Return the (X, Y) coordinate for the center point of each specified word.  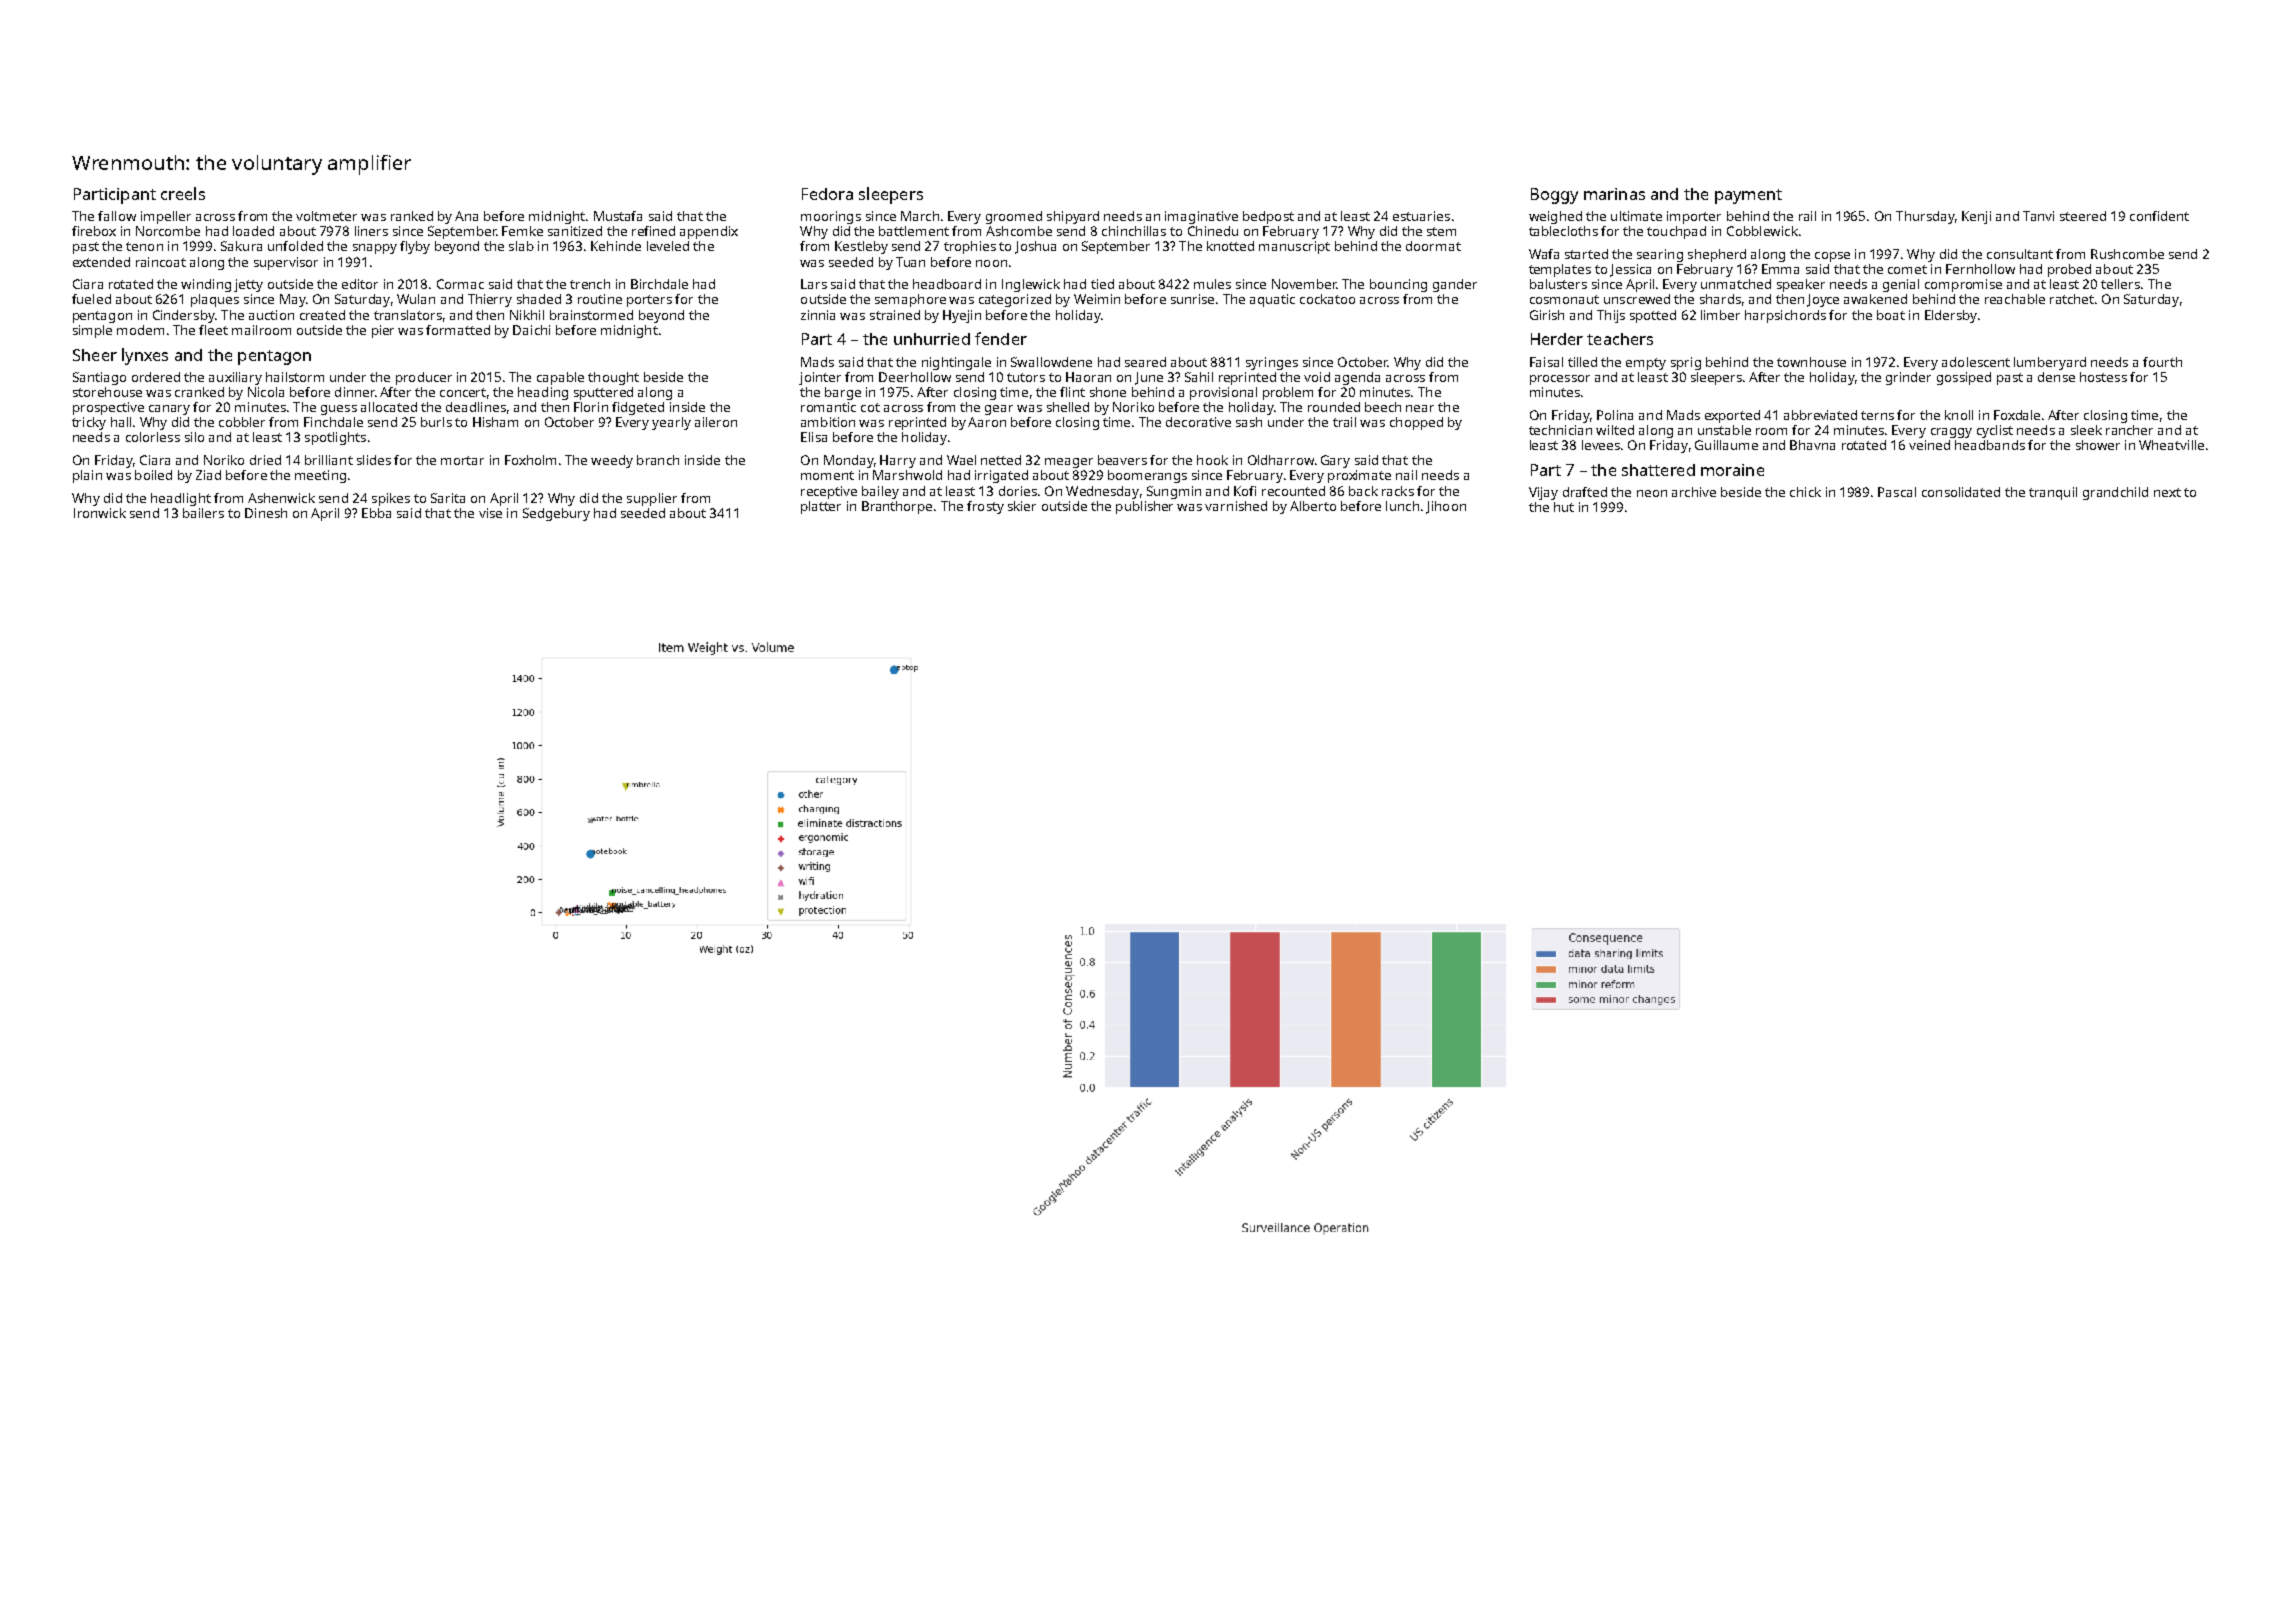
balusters (1558, 284)
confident (2159, 216)
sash (1249, 422)
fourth (2162, 362)
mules (1212, 284)
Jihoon (1446, 507)
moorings (831, 217)
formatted (458, 330)
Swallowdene (1051, 362)
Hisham (495, 422)
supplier (652, 499)
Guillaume (1726, 445)
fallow (117, 216)
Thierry (490, 300)
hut (1564, 507)
